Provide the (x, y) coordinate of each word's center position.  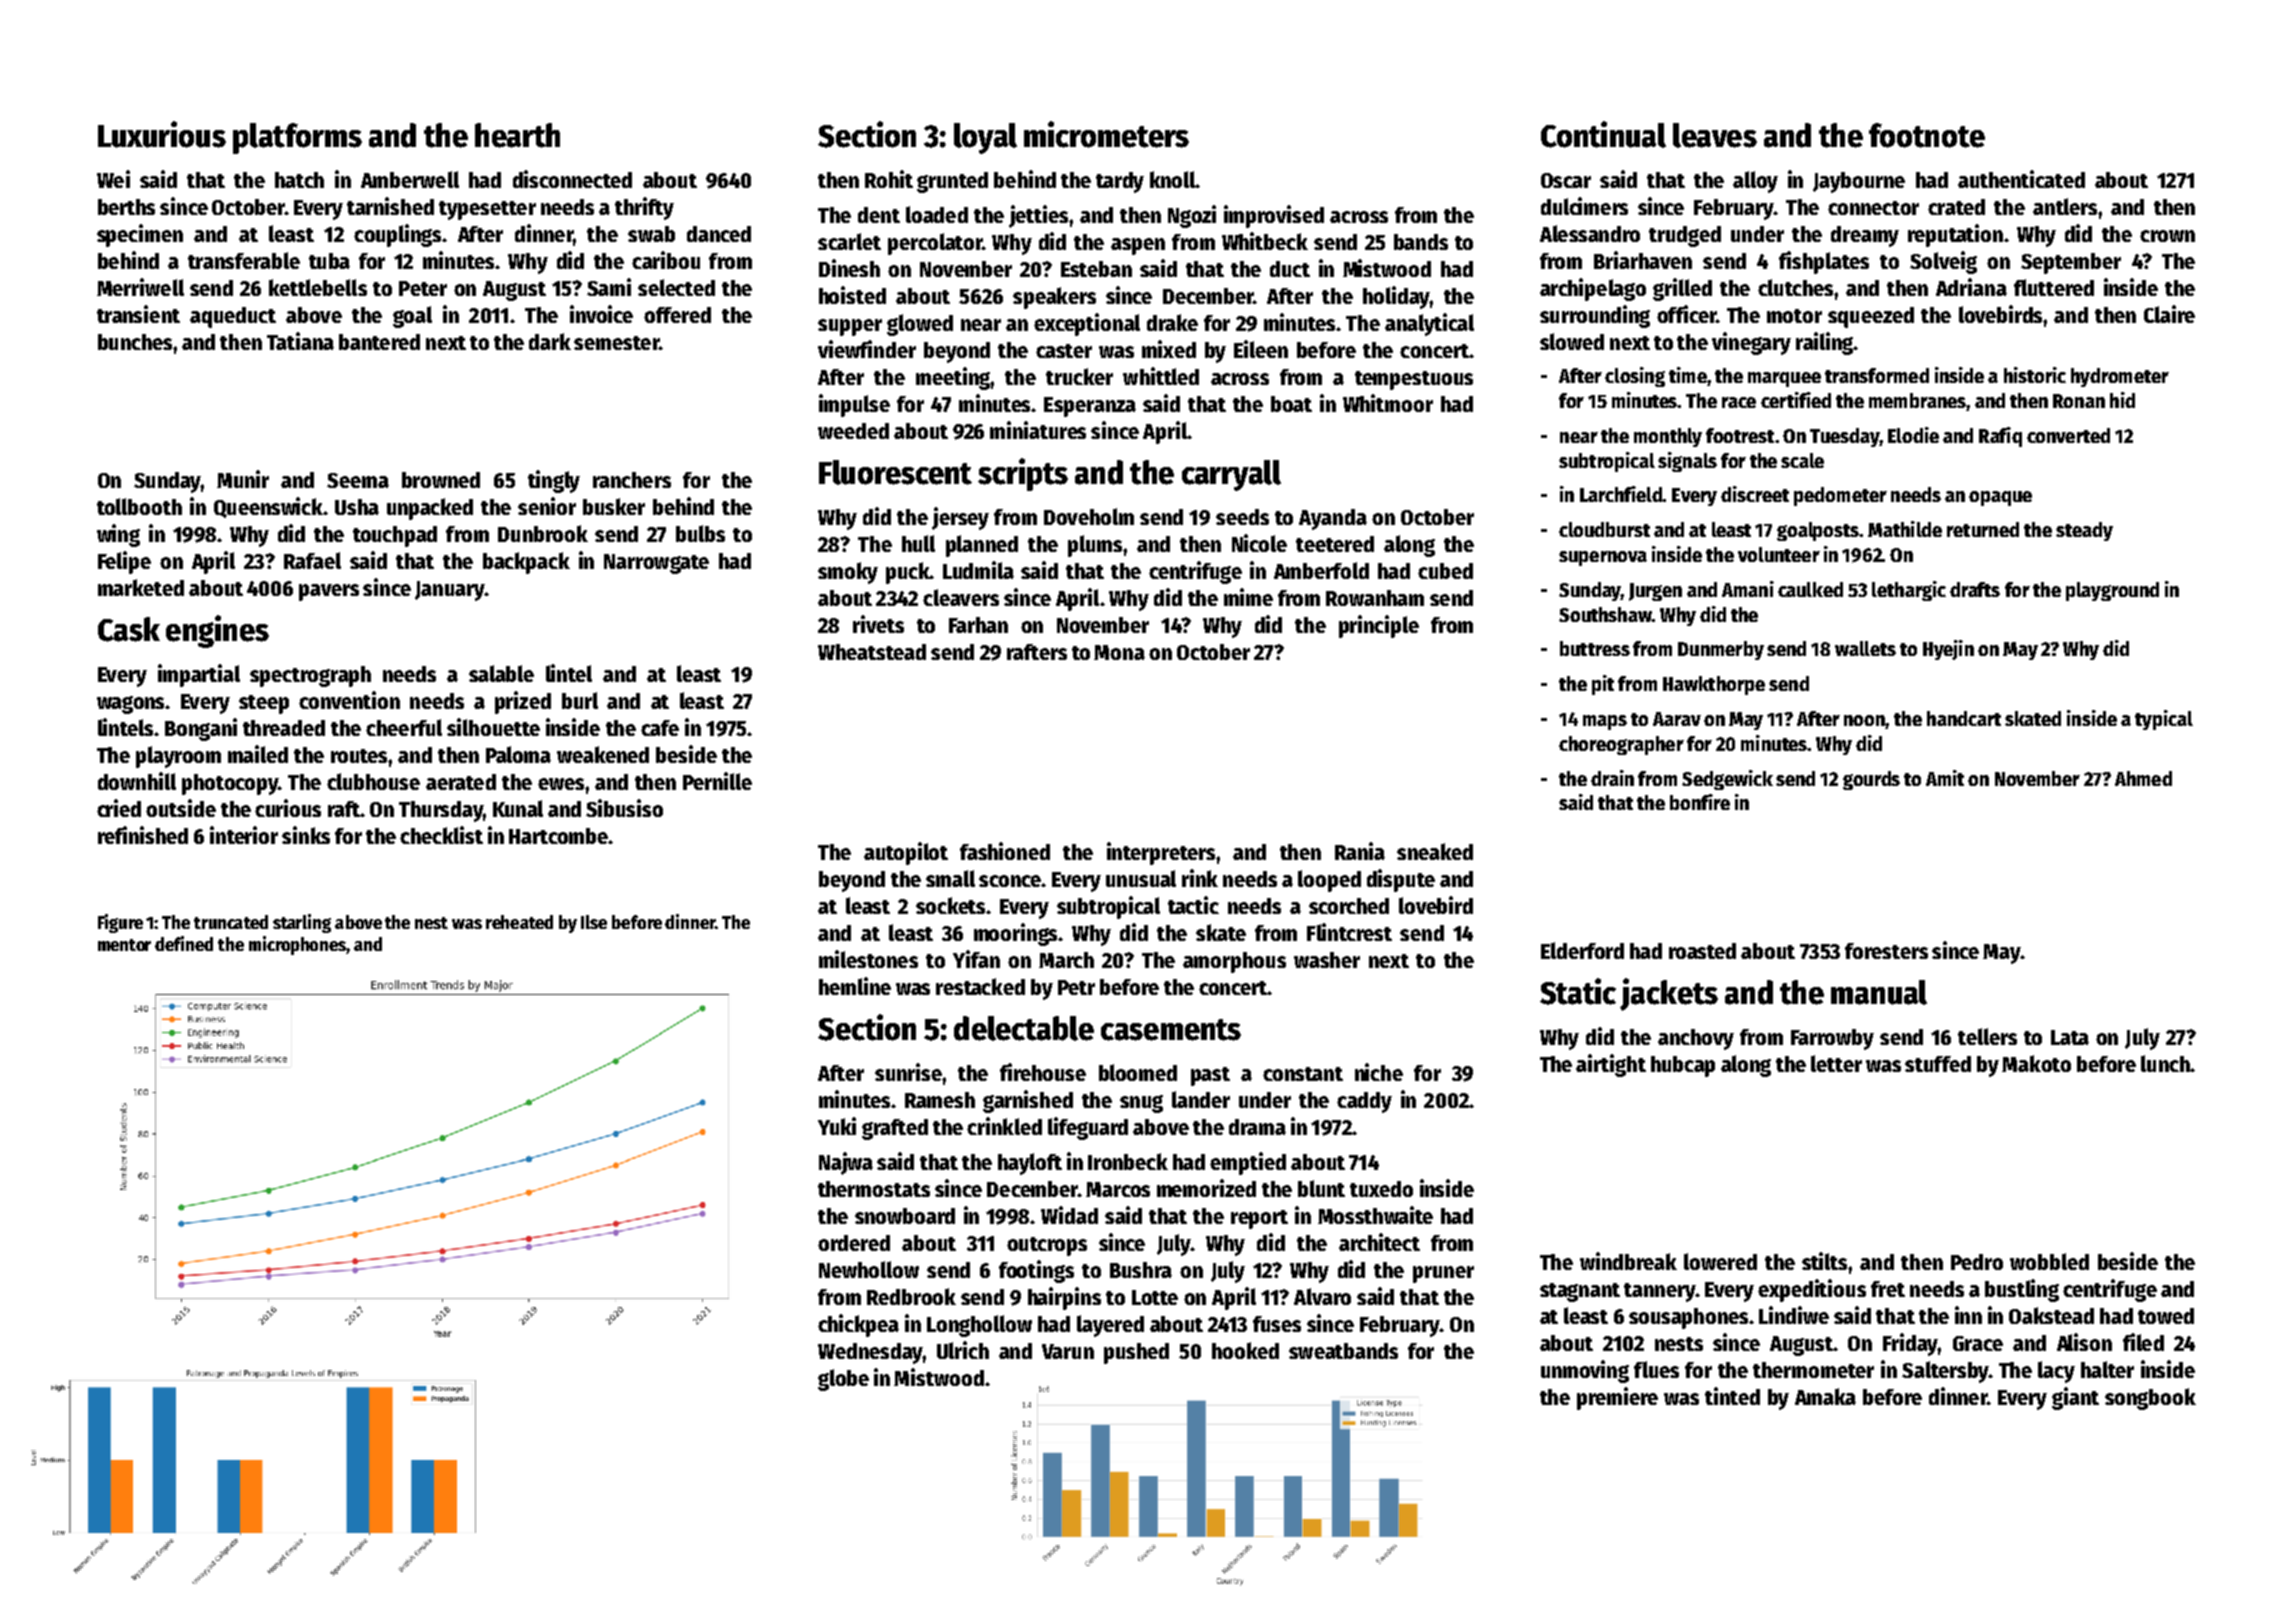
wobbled (2049, 1261)
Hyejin (1948, 650)
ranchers (632, 480)
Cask (129, 629)
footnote (1927, 135)
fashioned (1005, 851)
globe (843, 1380)
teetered (1335, 544)
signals (1687, 462)
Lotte (1155, 1297)
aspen (1138, 246)
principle (1379, 626)
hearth (517, 135)
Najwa (846, 1163)
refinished (143, 835)
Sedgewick (1727, 780)
